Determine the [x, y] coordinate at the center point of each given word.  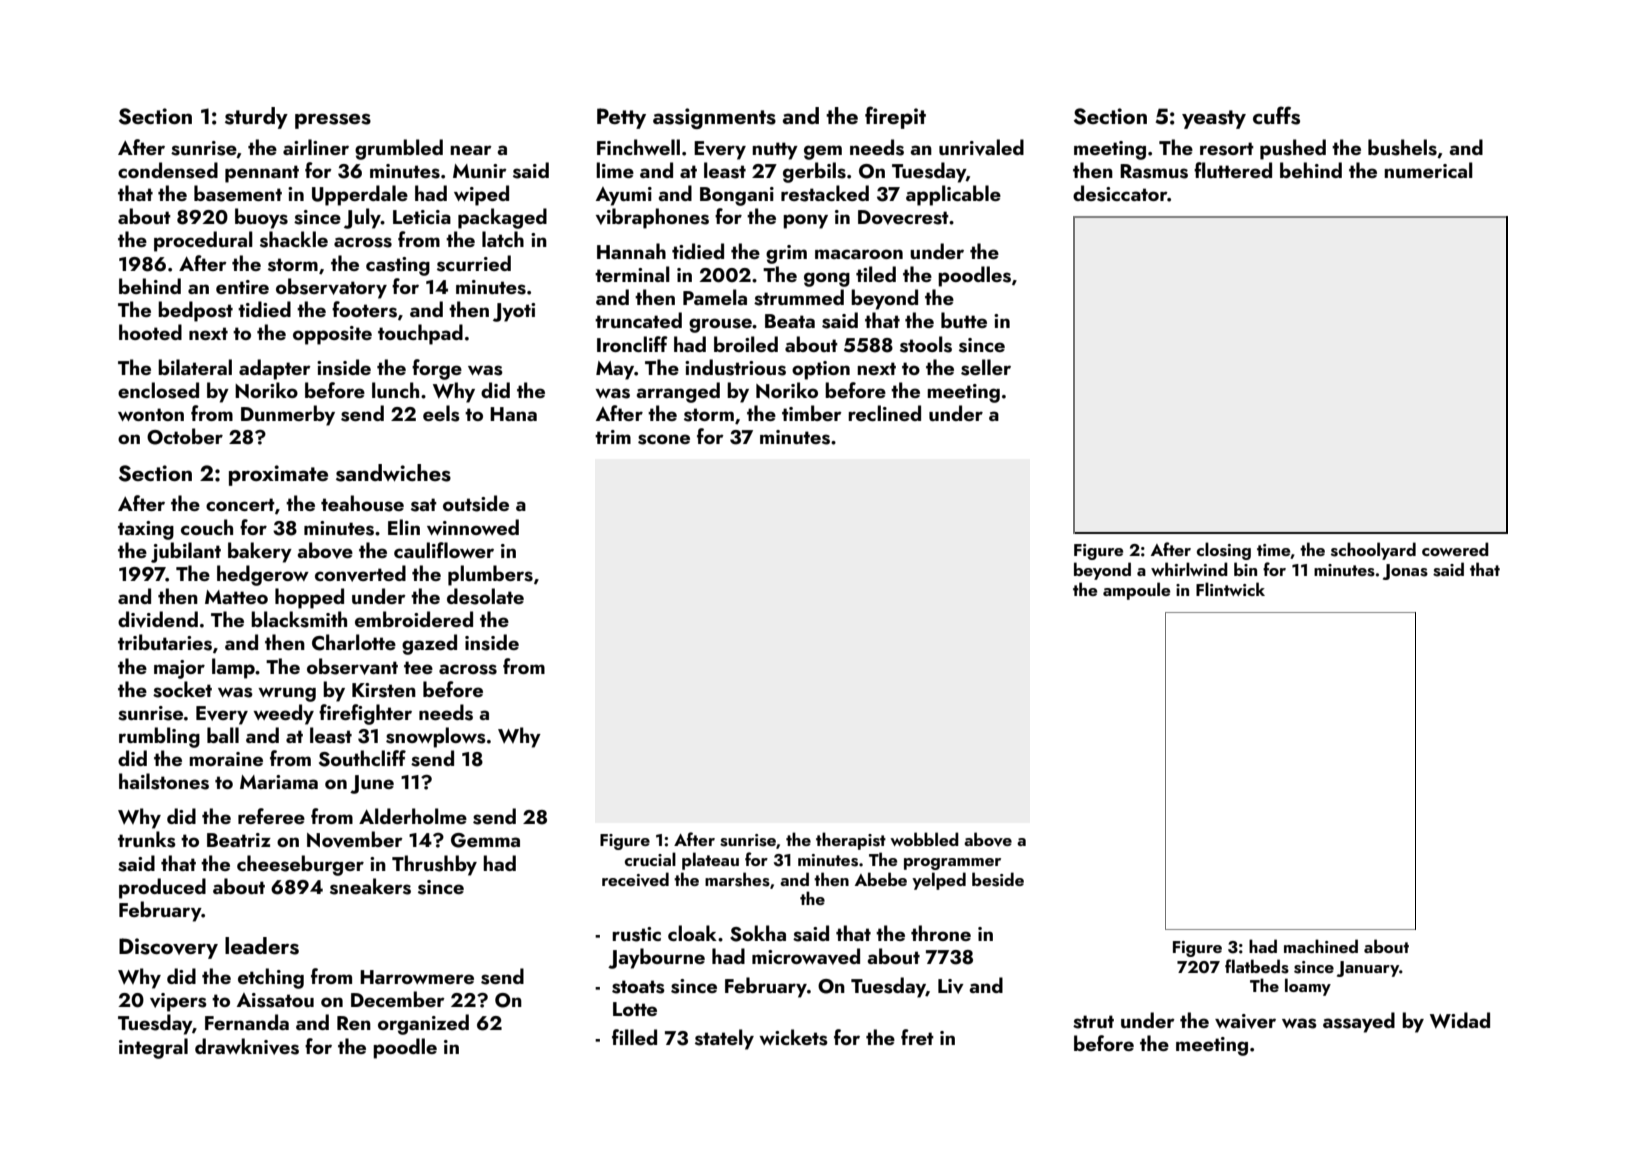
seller [986, 367]
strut [1093, 1022]
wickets [793, 1037]
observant [352, 666]
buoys [261, 218]
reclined [884, 413]
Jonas [1405, 572]
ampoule [1136, 591]
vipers [178, 1002]
